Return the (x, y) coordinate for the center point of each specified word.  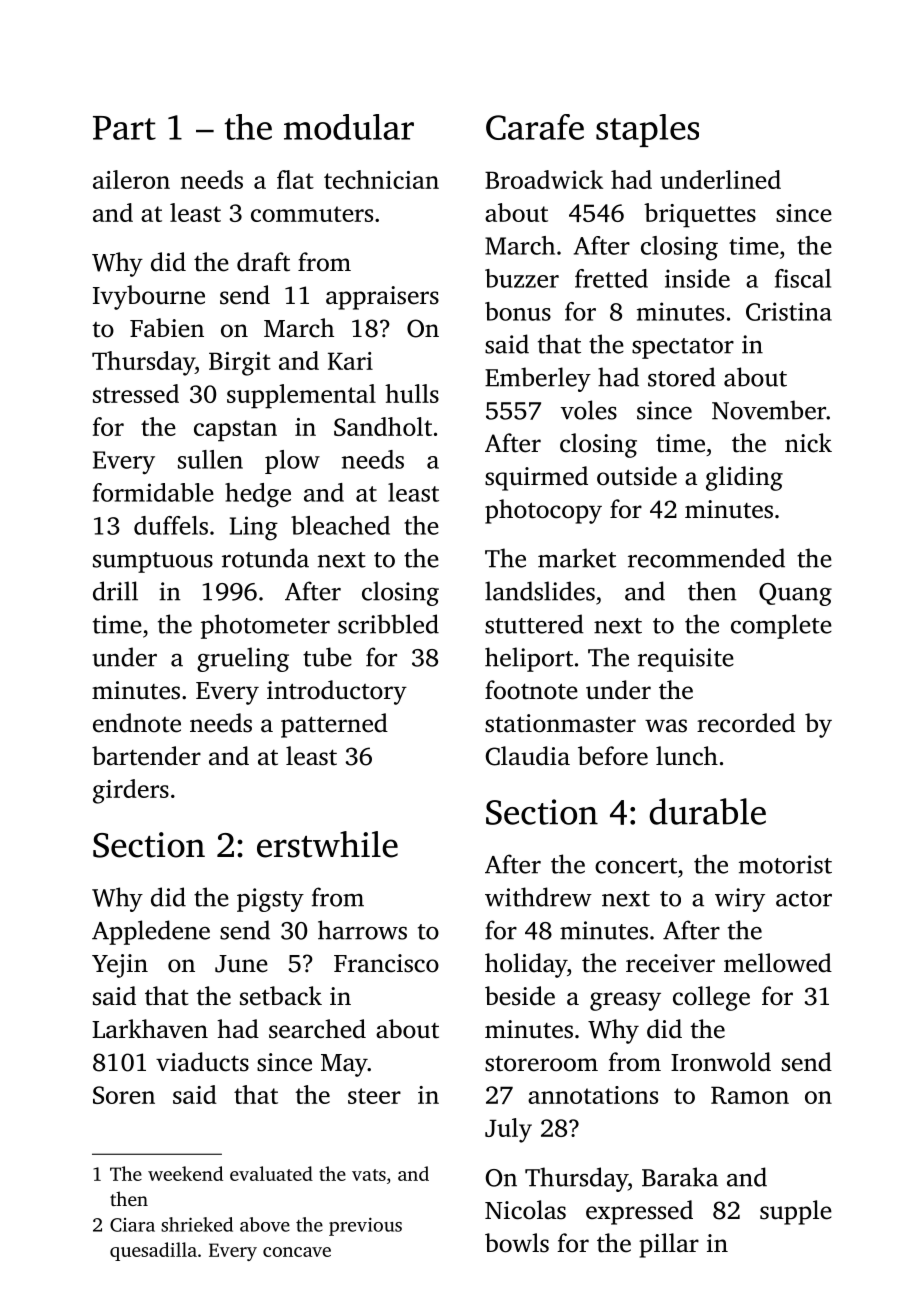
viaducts (202, 1062)
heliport (529, 659)
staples (647, 130)
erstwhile (327, 844)
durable (707, 811)
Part (124, 128)
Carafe (535, 127)
